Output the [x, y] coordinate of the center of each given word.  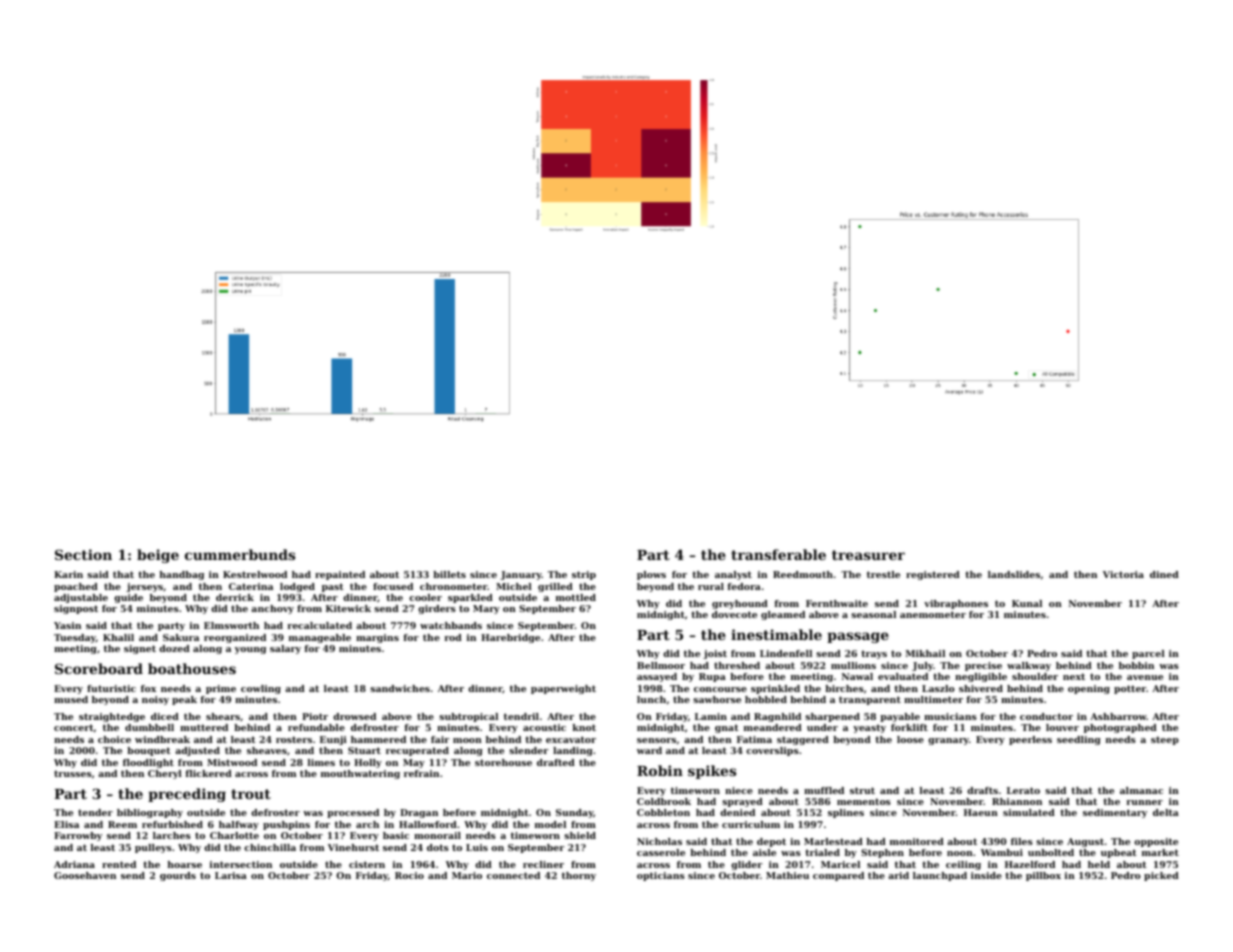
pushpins [286, 825]
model [550, 824]
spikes [712, 772]
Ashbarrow [1118, 716]
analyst [733, 575]
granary [948, 741]
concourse [720, 689]
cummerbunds [240, 554]
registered [933, 575]
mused [71, 699]
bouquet [149, 751]
